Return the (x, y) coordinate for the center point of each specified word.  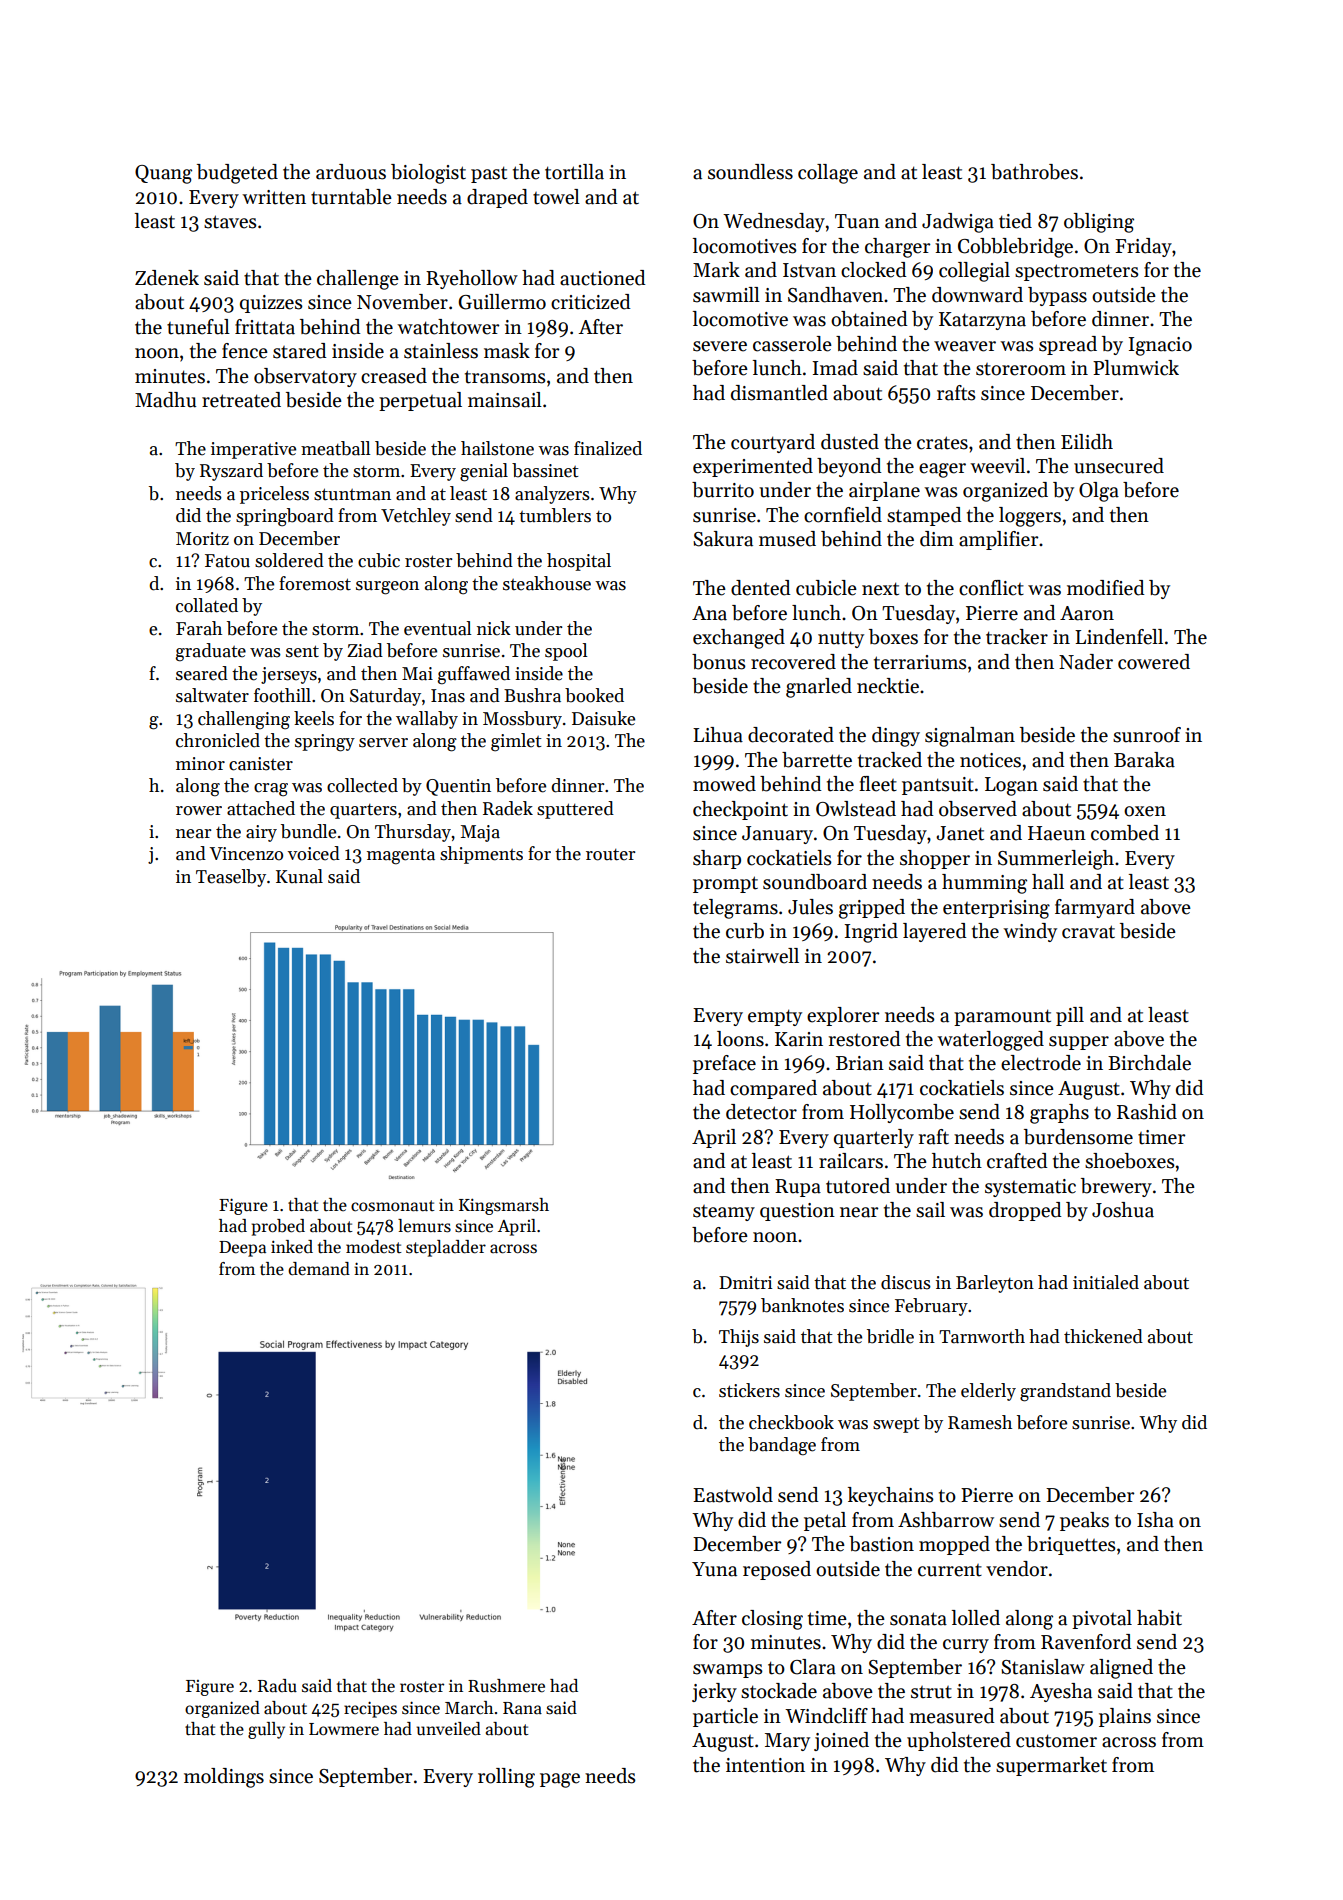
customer (1056, 1741)
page (560, 1780)
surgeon (387, 588)
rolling (506, 1778)
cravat (1088, 932)
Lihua (718, 735)
